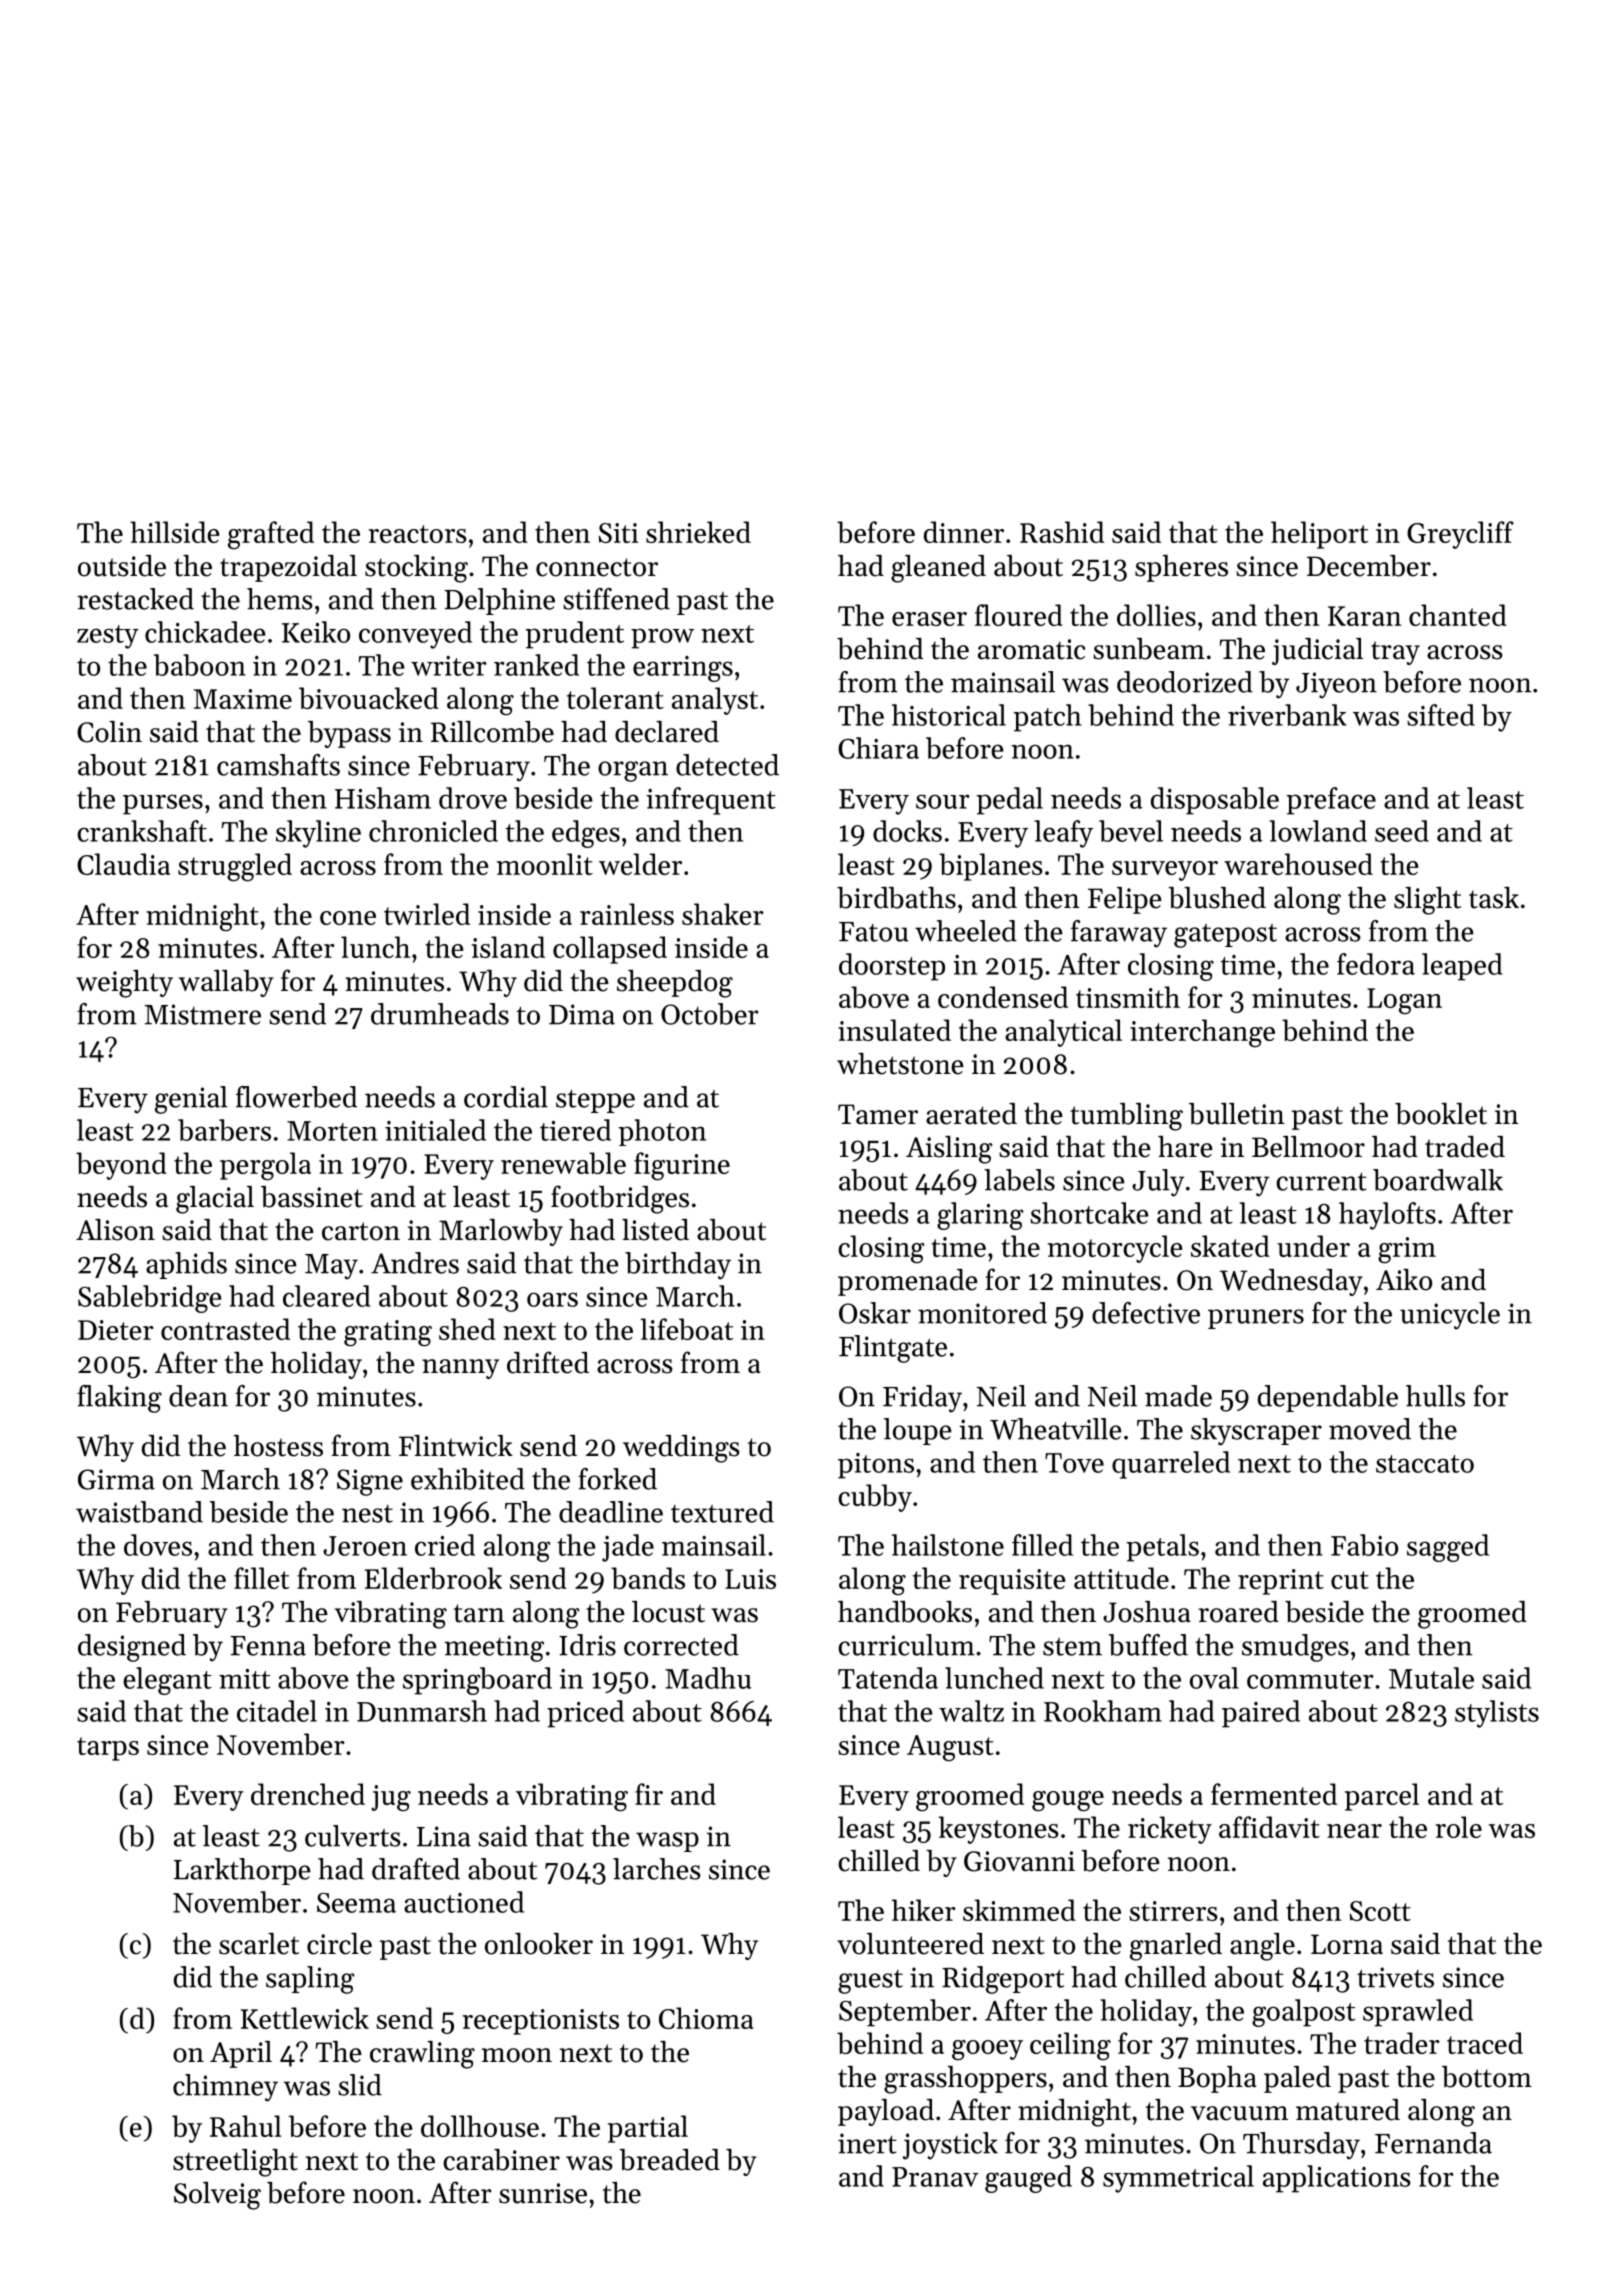 Image resolution: width=1620 pixels, height=2292 pixels. What do you see at coordinates (618, 533) in the screenshot?
I see `Siti` at bounding box center [618, 533].
